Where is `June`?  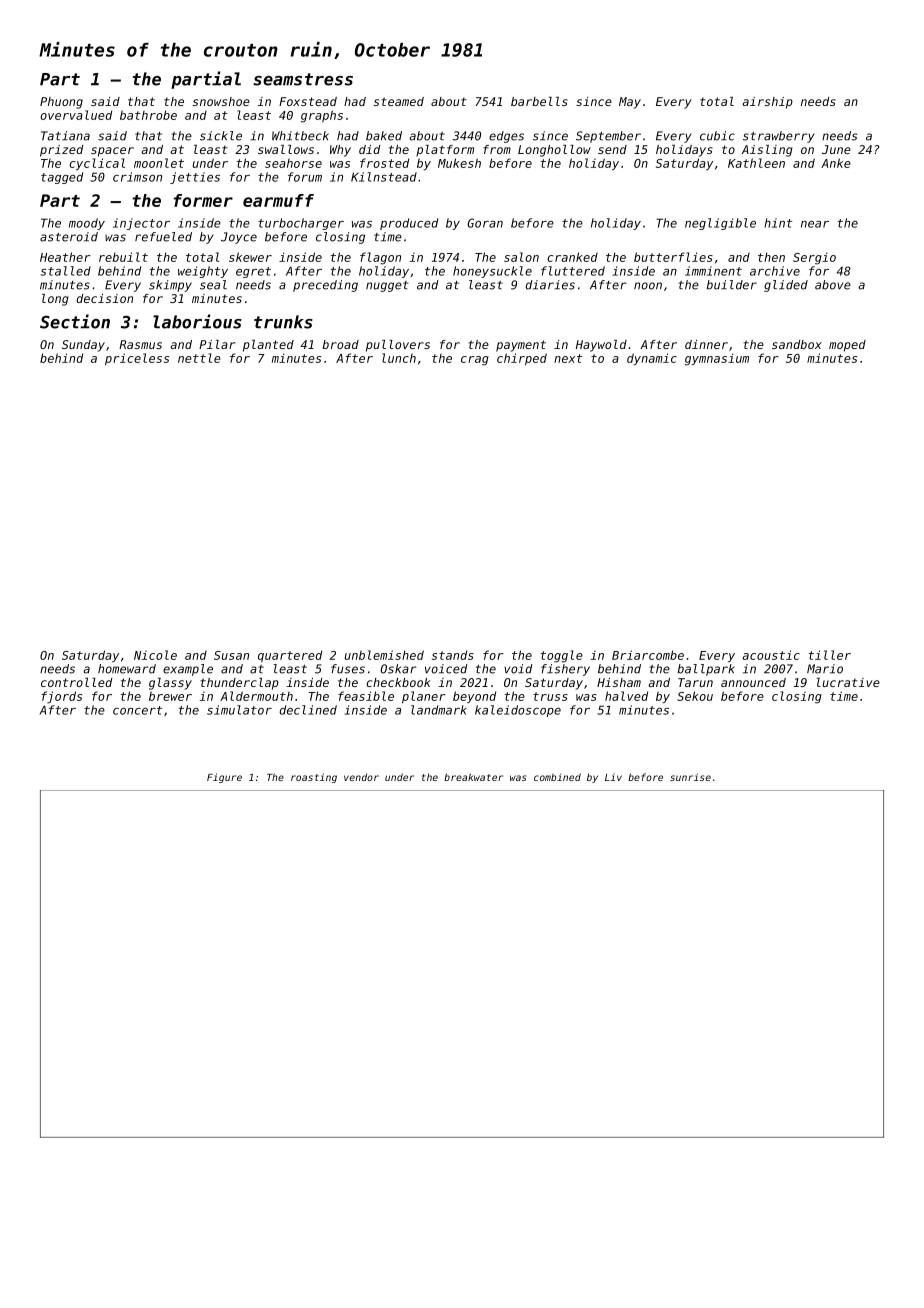
June is located at coordinates (836, 149).
